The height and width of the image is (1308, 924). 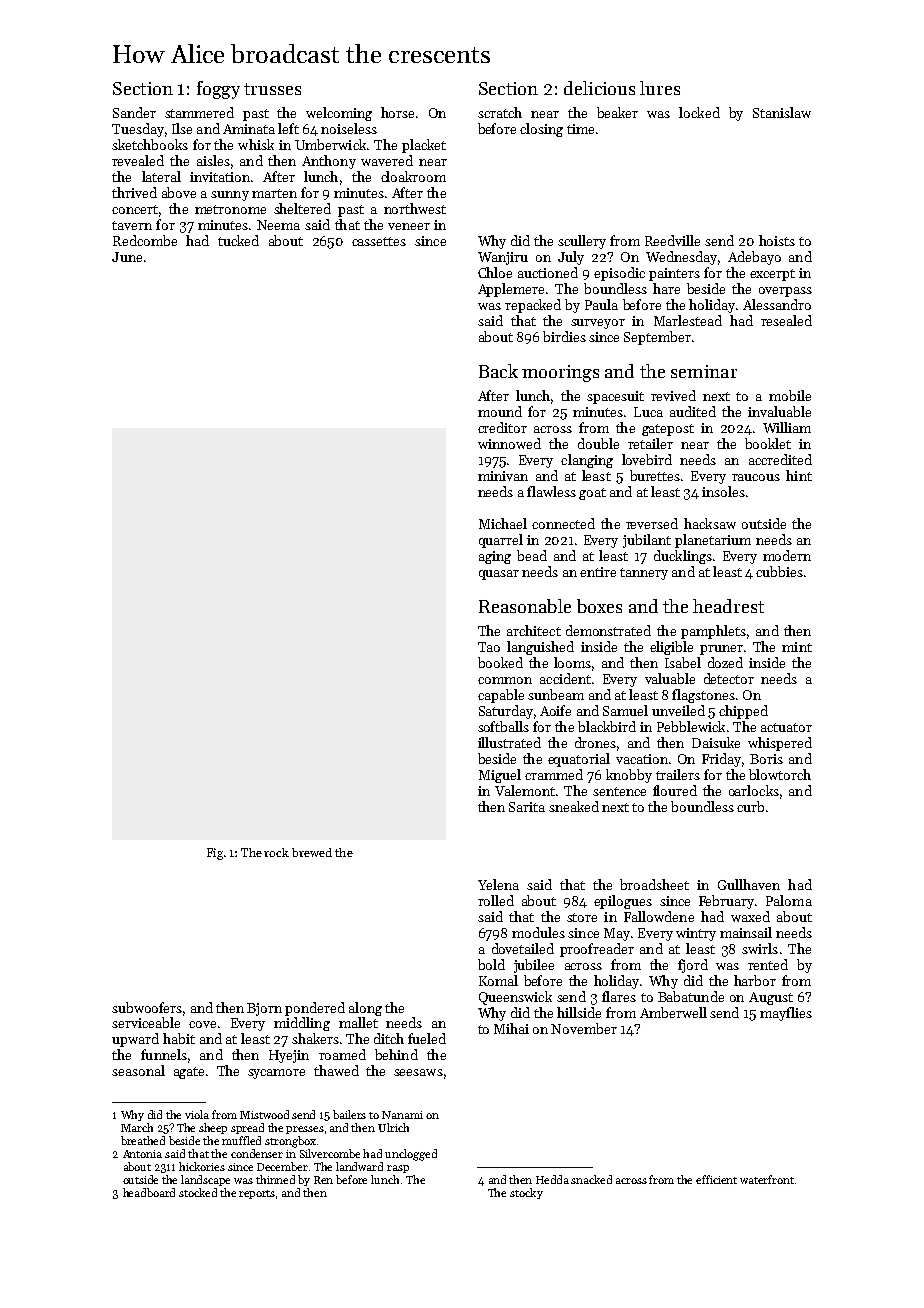 I want to click on mint, so click(x=797, y=647).
